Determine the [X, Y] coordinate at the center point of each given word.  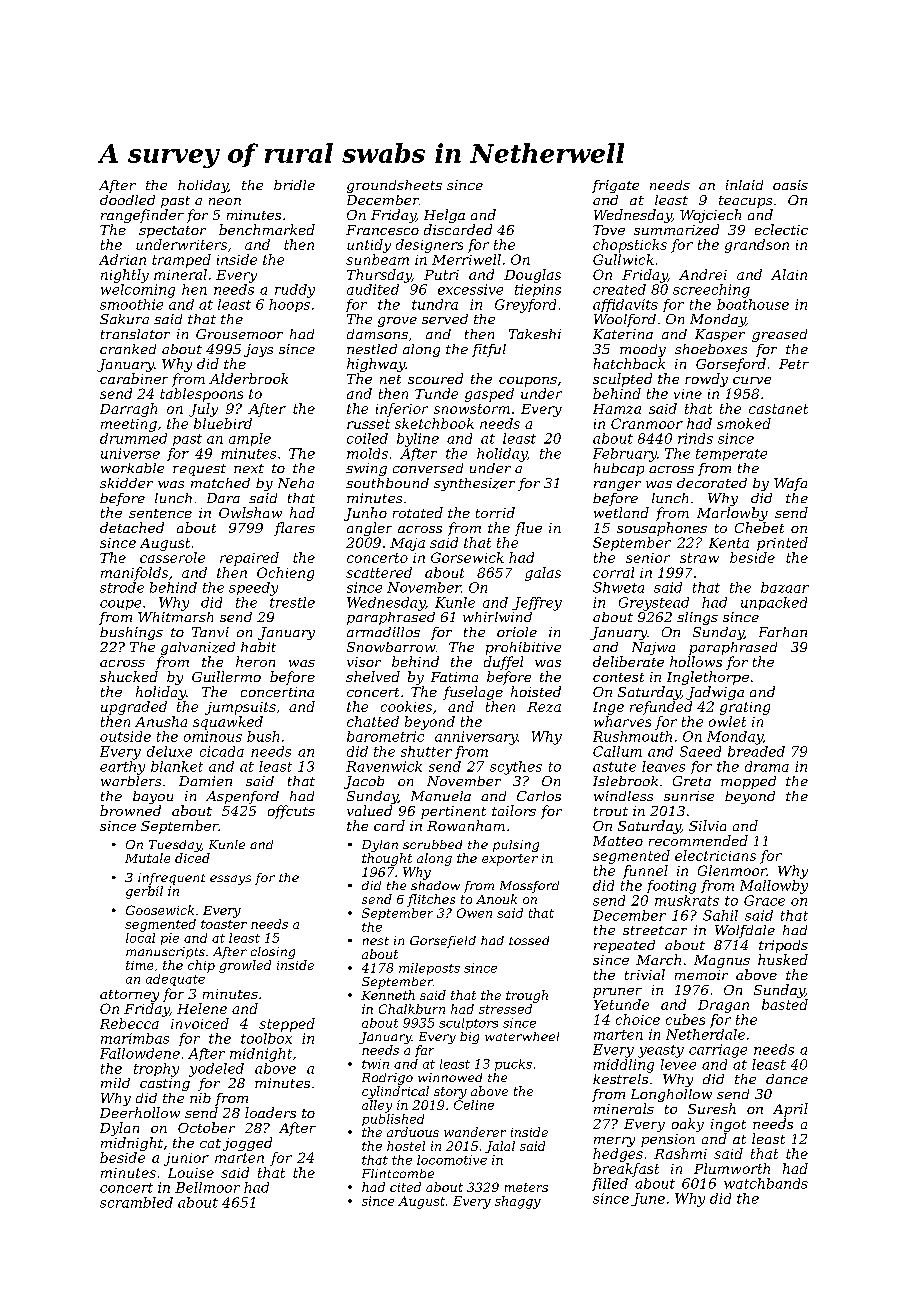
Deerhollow [140, 1112]
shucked [129, 676]
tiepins [538, 290]
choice [638, 1019]
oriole [517, 632]
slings [697, 618]
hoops [289, 305]
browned [130, 810]
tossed [529, 940]
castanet [778, 409]
